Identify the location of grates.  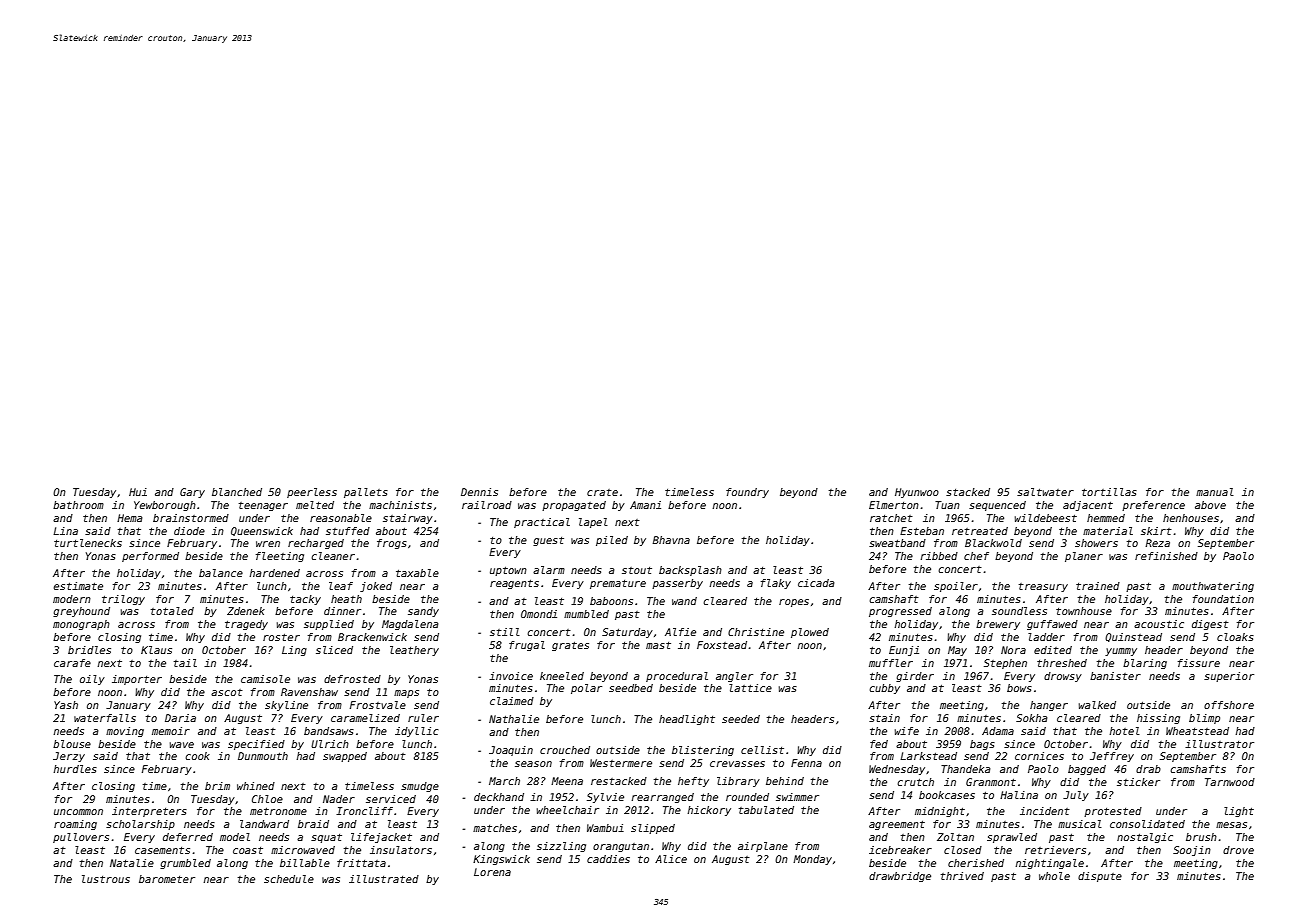
(570, 646).
